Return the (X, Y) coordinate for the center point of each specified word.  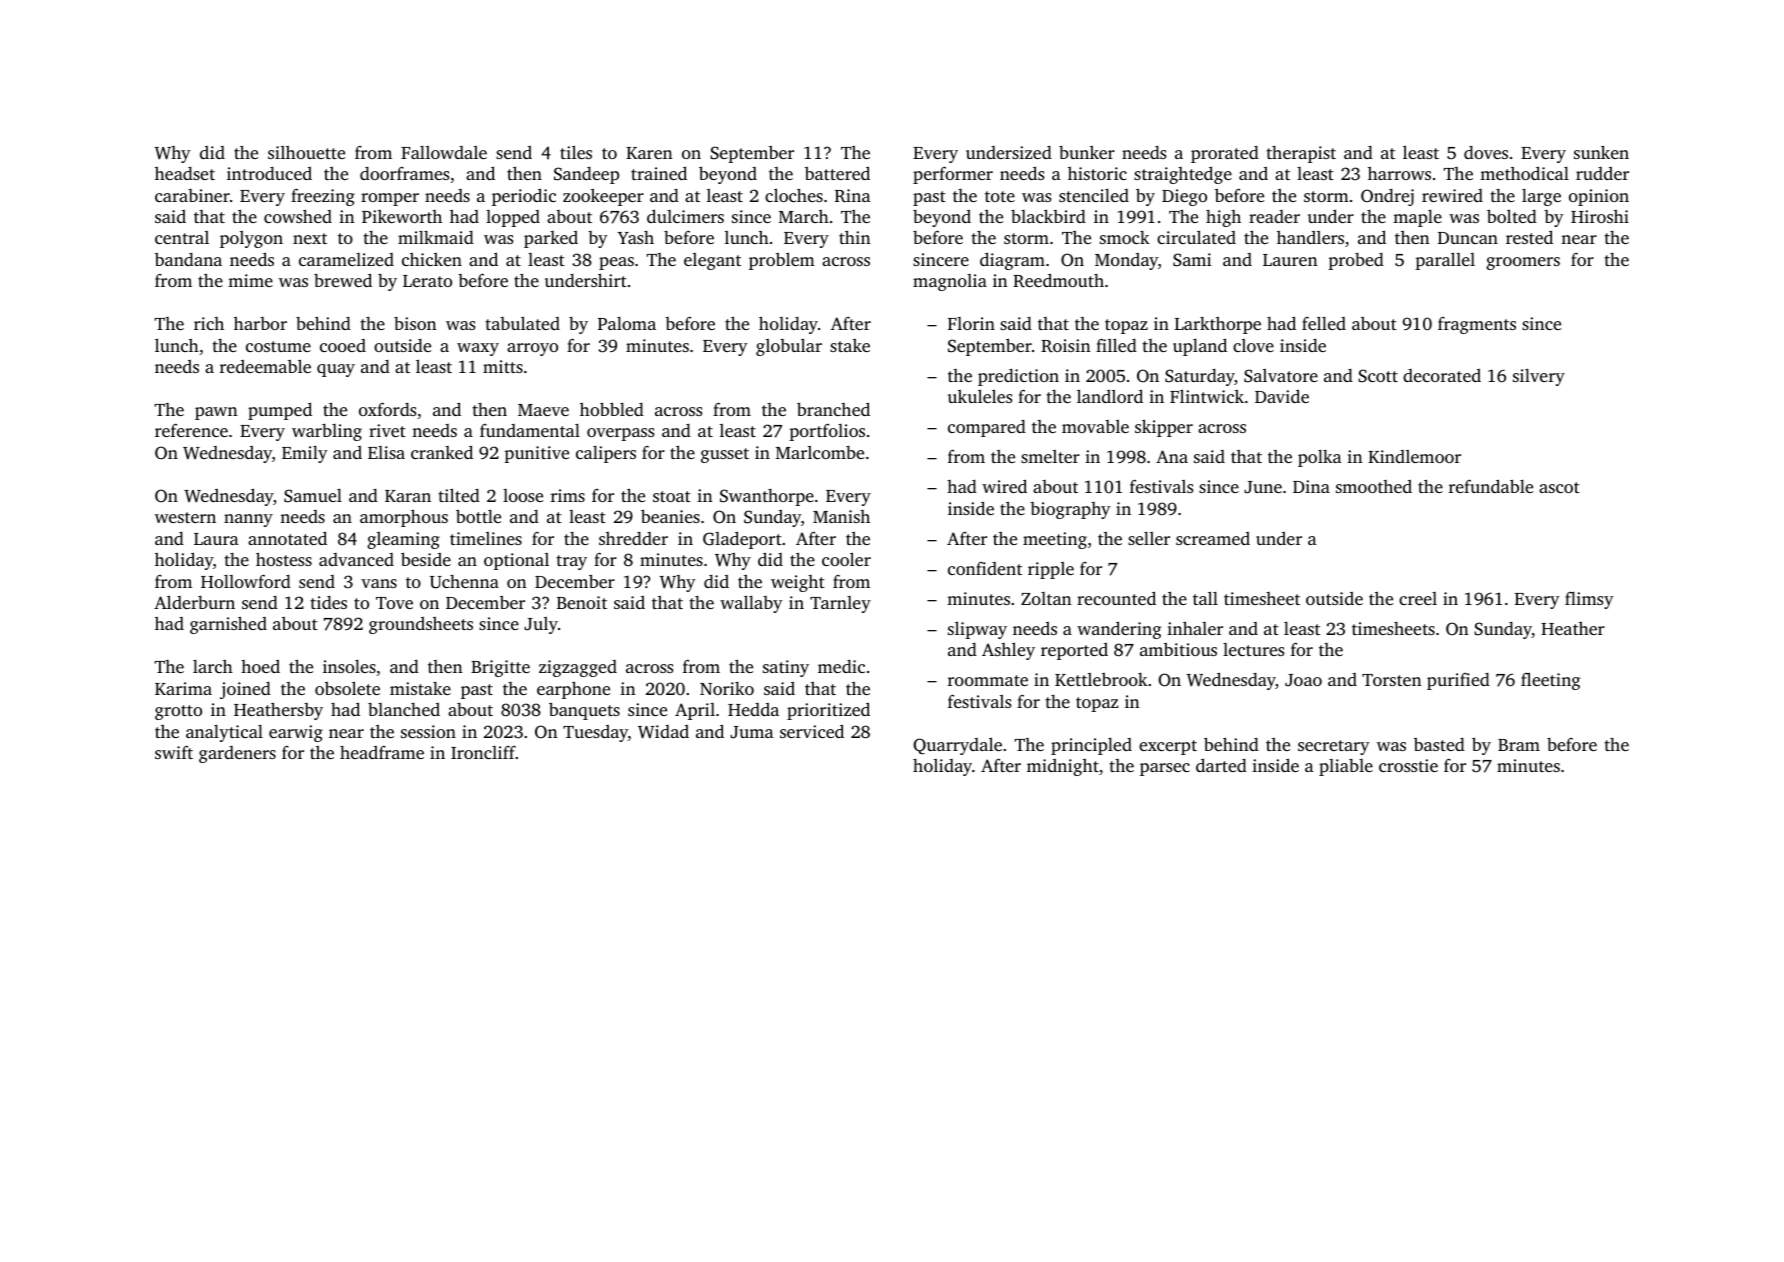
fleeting (1550, 681)
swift (174, 752)
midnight (1063, 767)
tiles (576, 152)
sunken (1601, 152)
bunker (1087, 152)
